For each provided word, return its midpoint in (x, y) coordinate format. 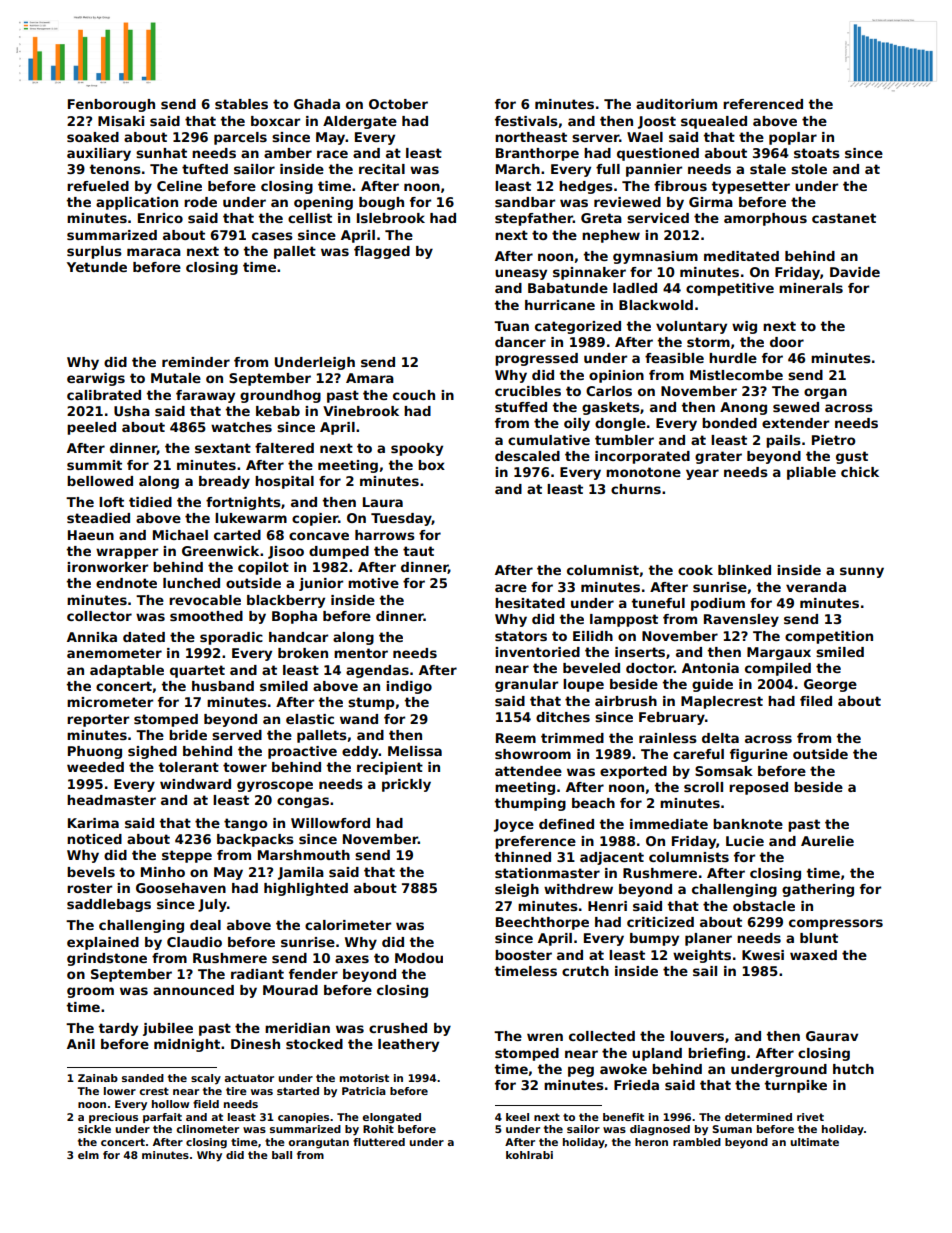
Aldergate (360, 122)
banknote (748, 824)
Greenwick (220, 551)
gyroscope (275, 786)
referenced (763, 104)
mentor (361, 653)
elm (88, 1155)
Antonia (710, 668)
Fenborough (111, 105)
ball (282, 1155)
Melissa (415, 751)
